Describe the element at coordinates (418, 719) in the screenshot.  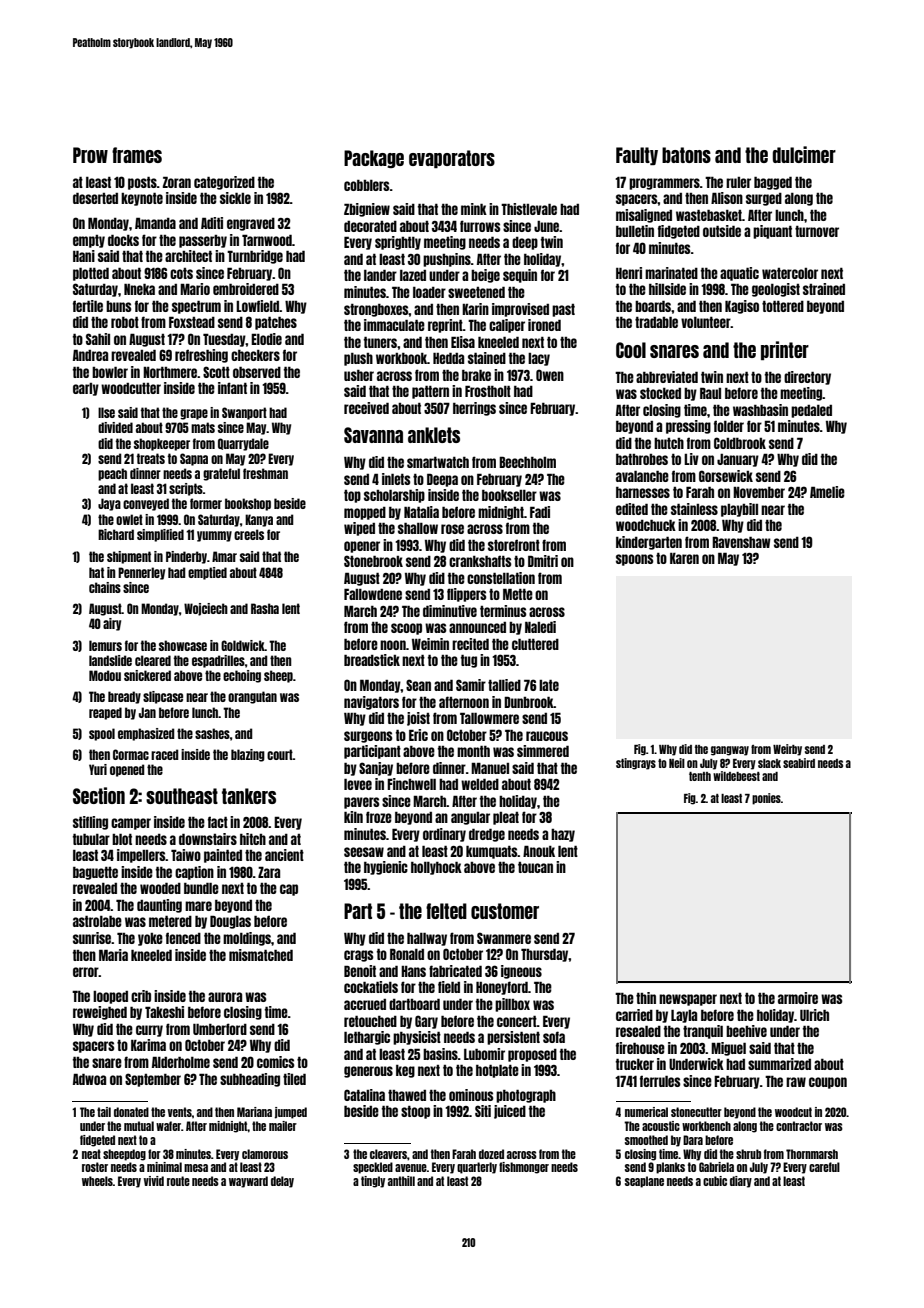
I see `joist` at that location.
